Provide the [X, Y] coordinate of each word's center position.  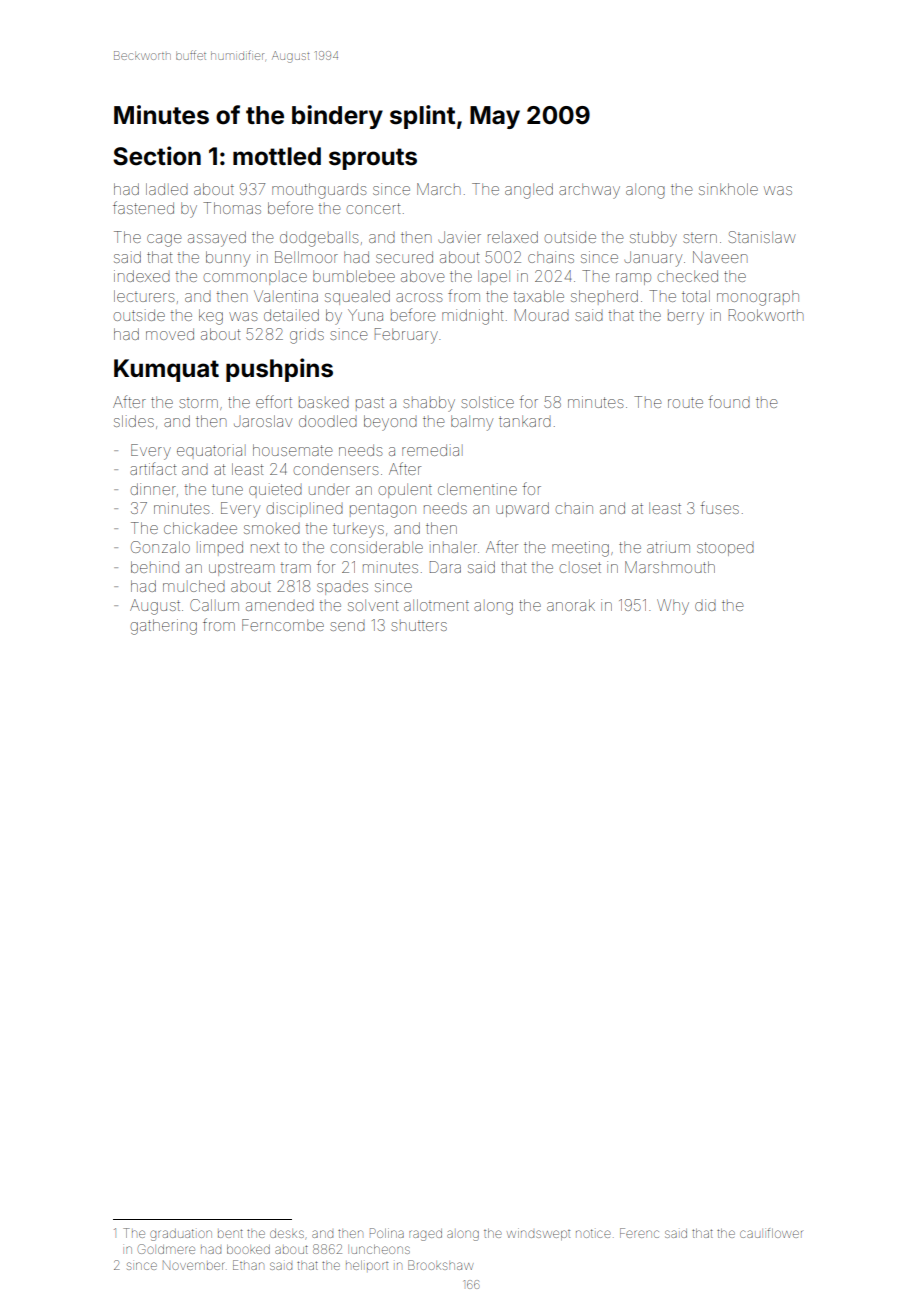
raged [425, 1235]
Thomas [232, 208]
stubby [653, 239]
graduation [181, 1235]
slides [134, 421]
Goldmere [166, 1249]
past [370, 402]
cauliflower [771, 1233]
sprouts [373, 159]
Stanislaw [762, 237]
